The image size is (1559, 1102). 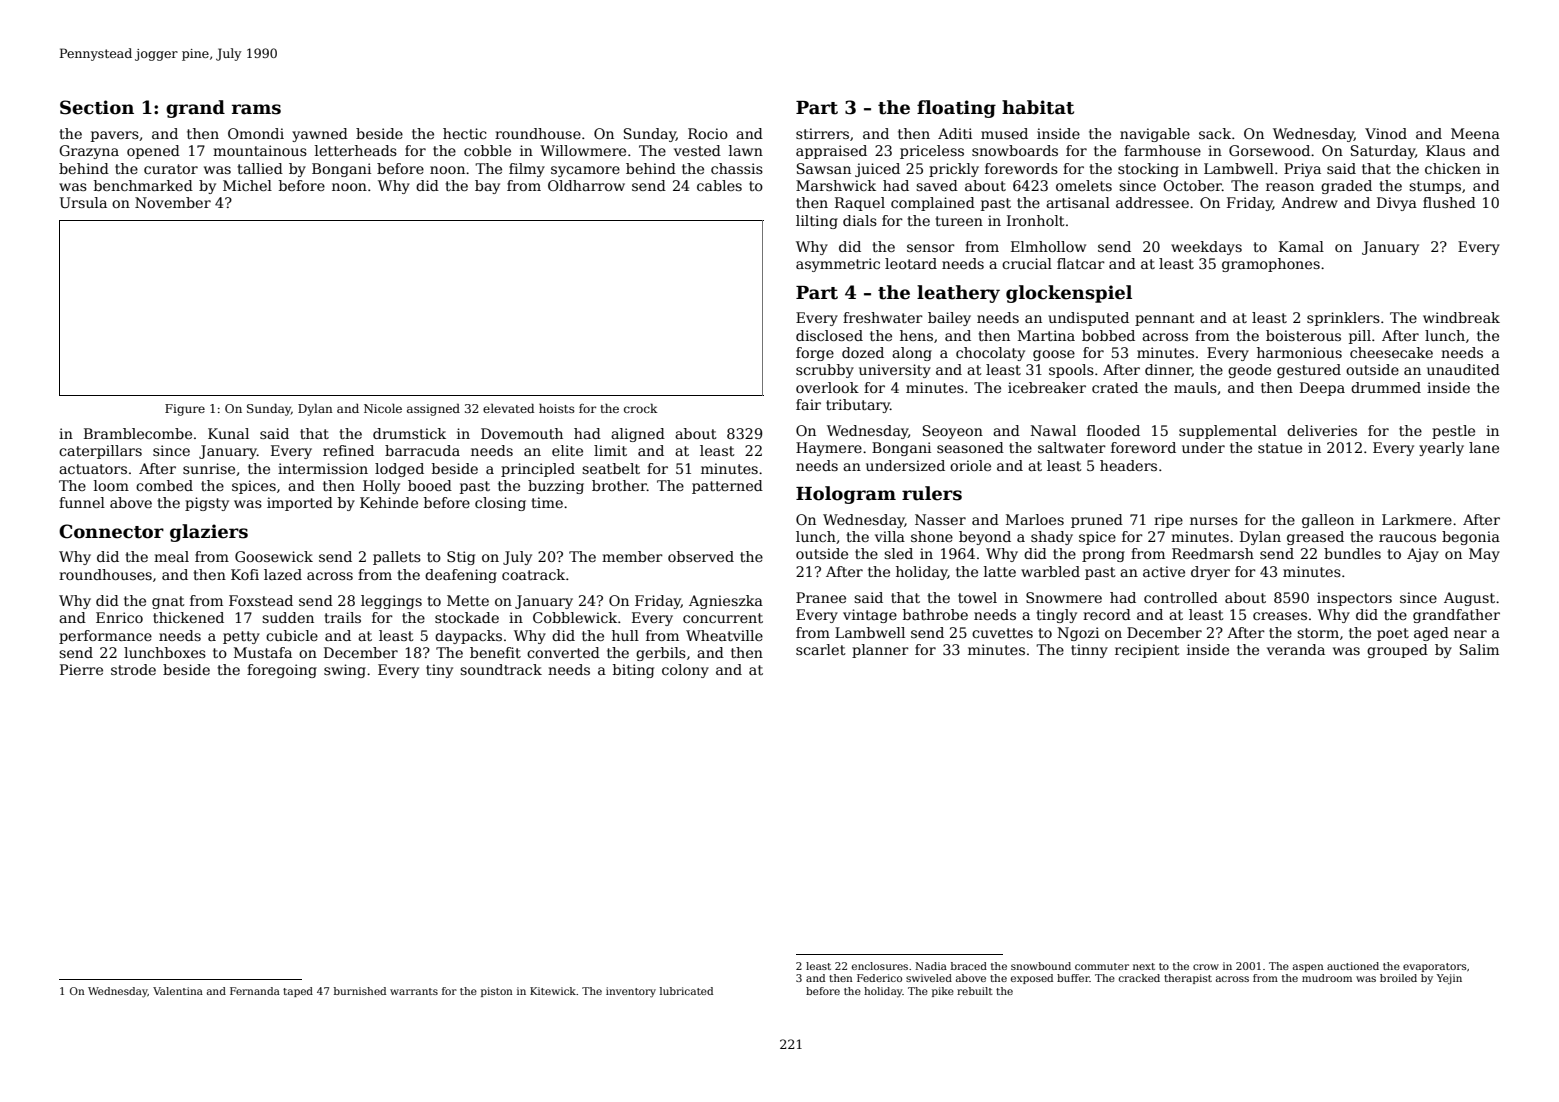 I want to click on flushed, so click(x=1449, y=202).
